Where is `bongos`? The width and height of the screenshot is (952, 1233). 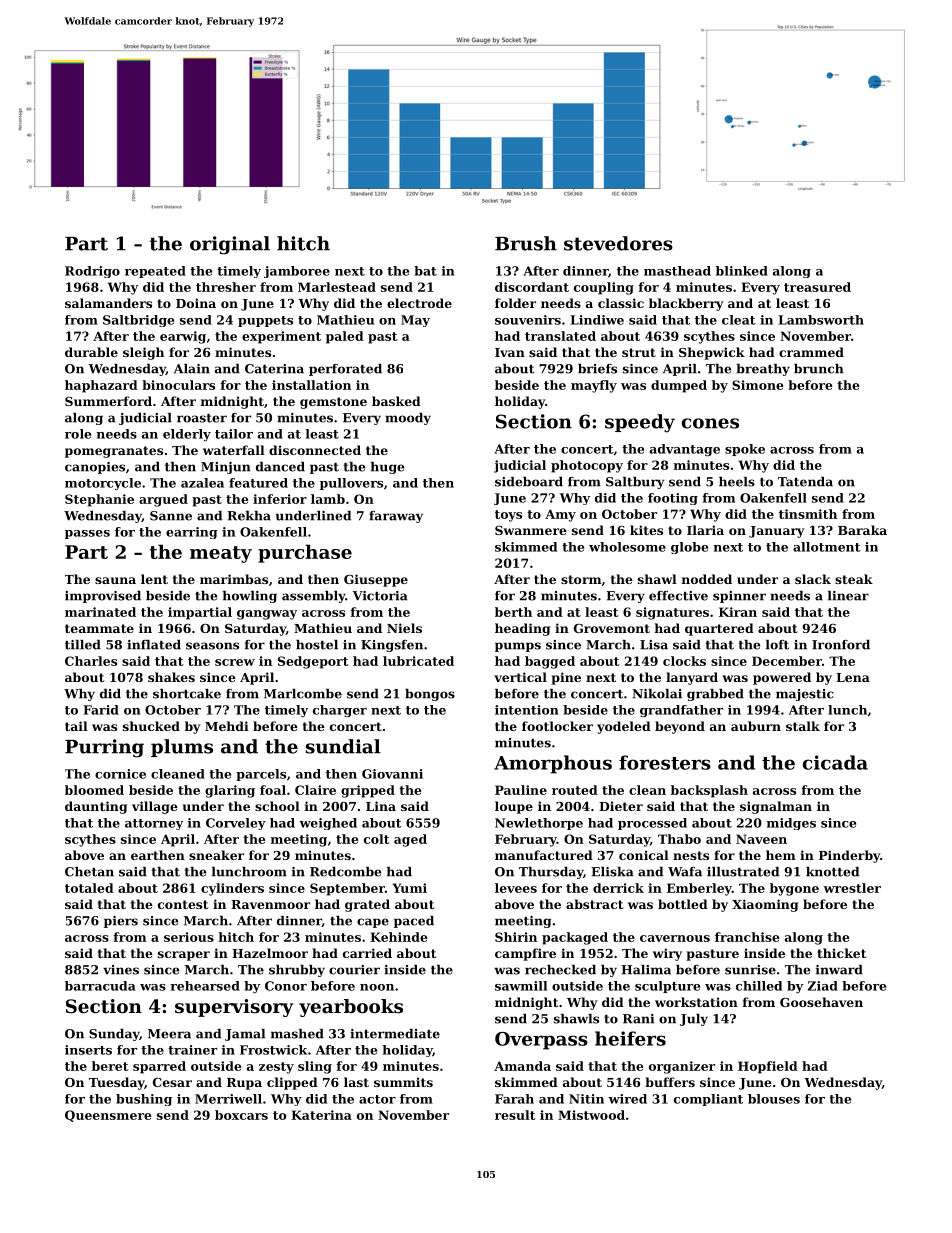 bongos is located at coordinates (430, 695).
